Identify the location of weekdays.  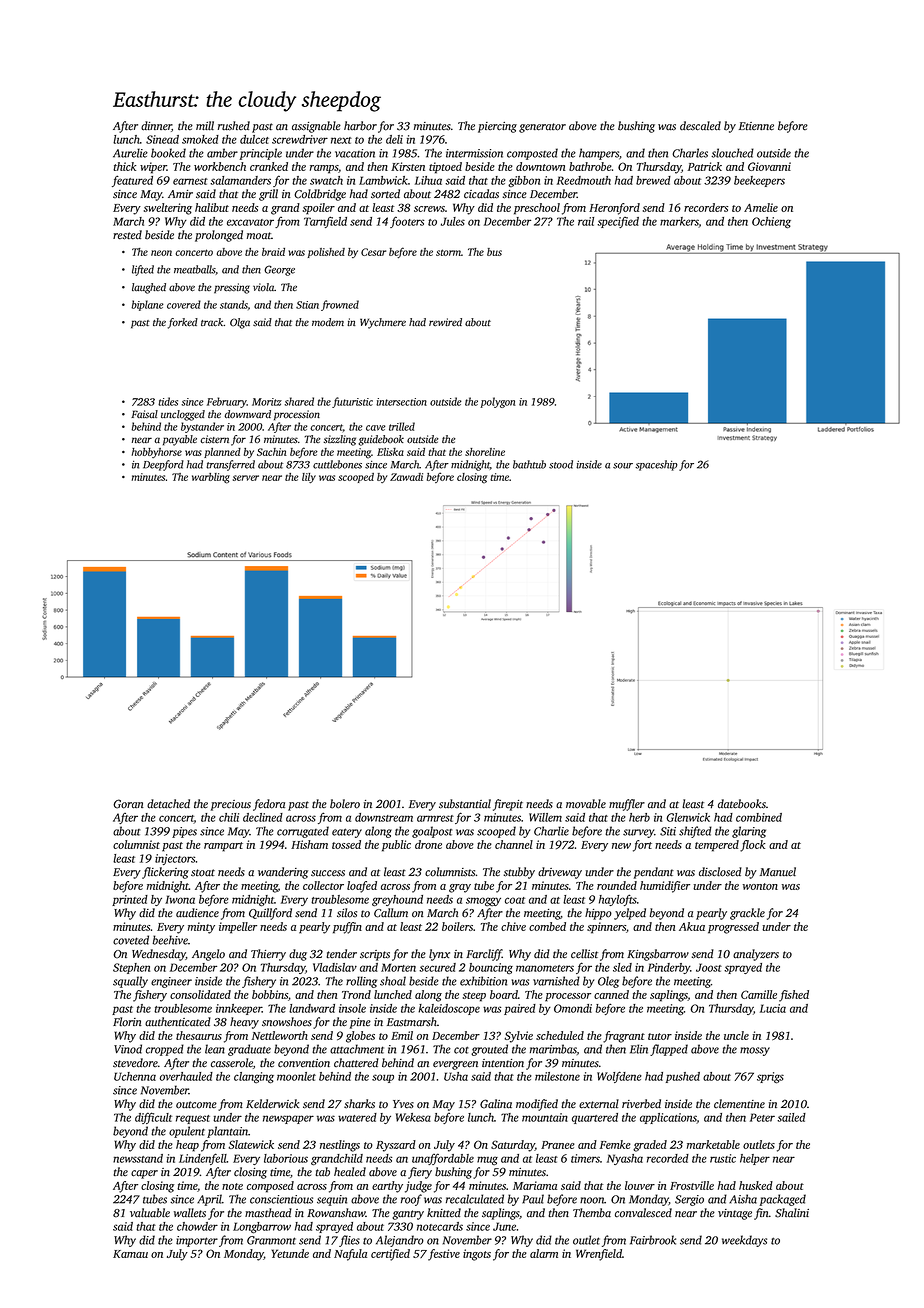
(744, 1241).
